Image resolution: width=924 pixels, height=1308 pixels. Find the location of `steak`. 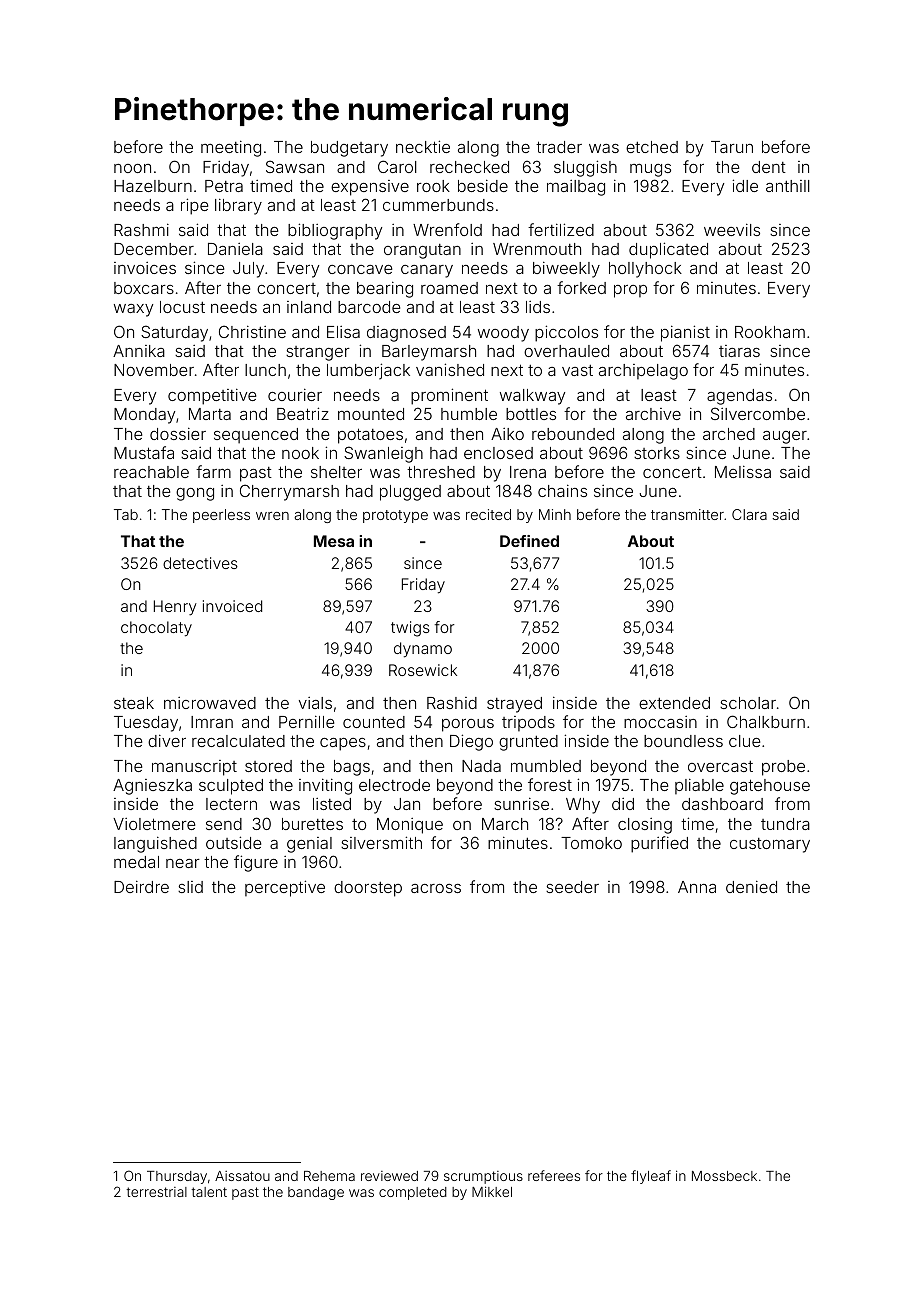

steak is located at coordinates (134, 703).
